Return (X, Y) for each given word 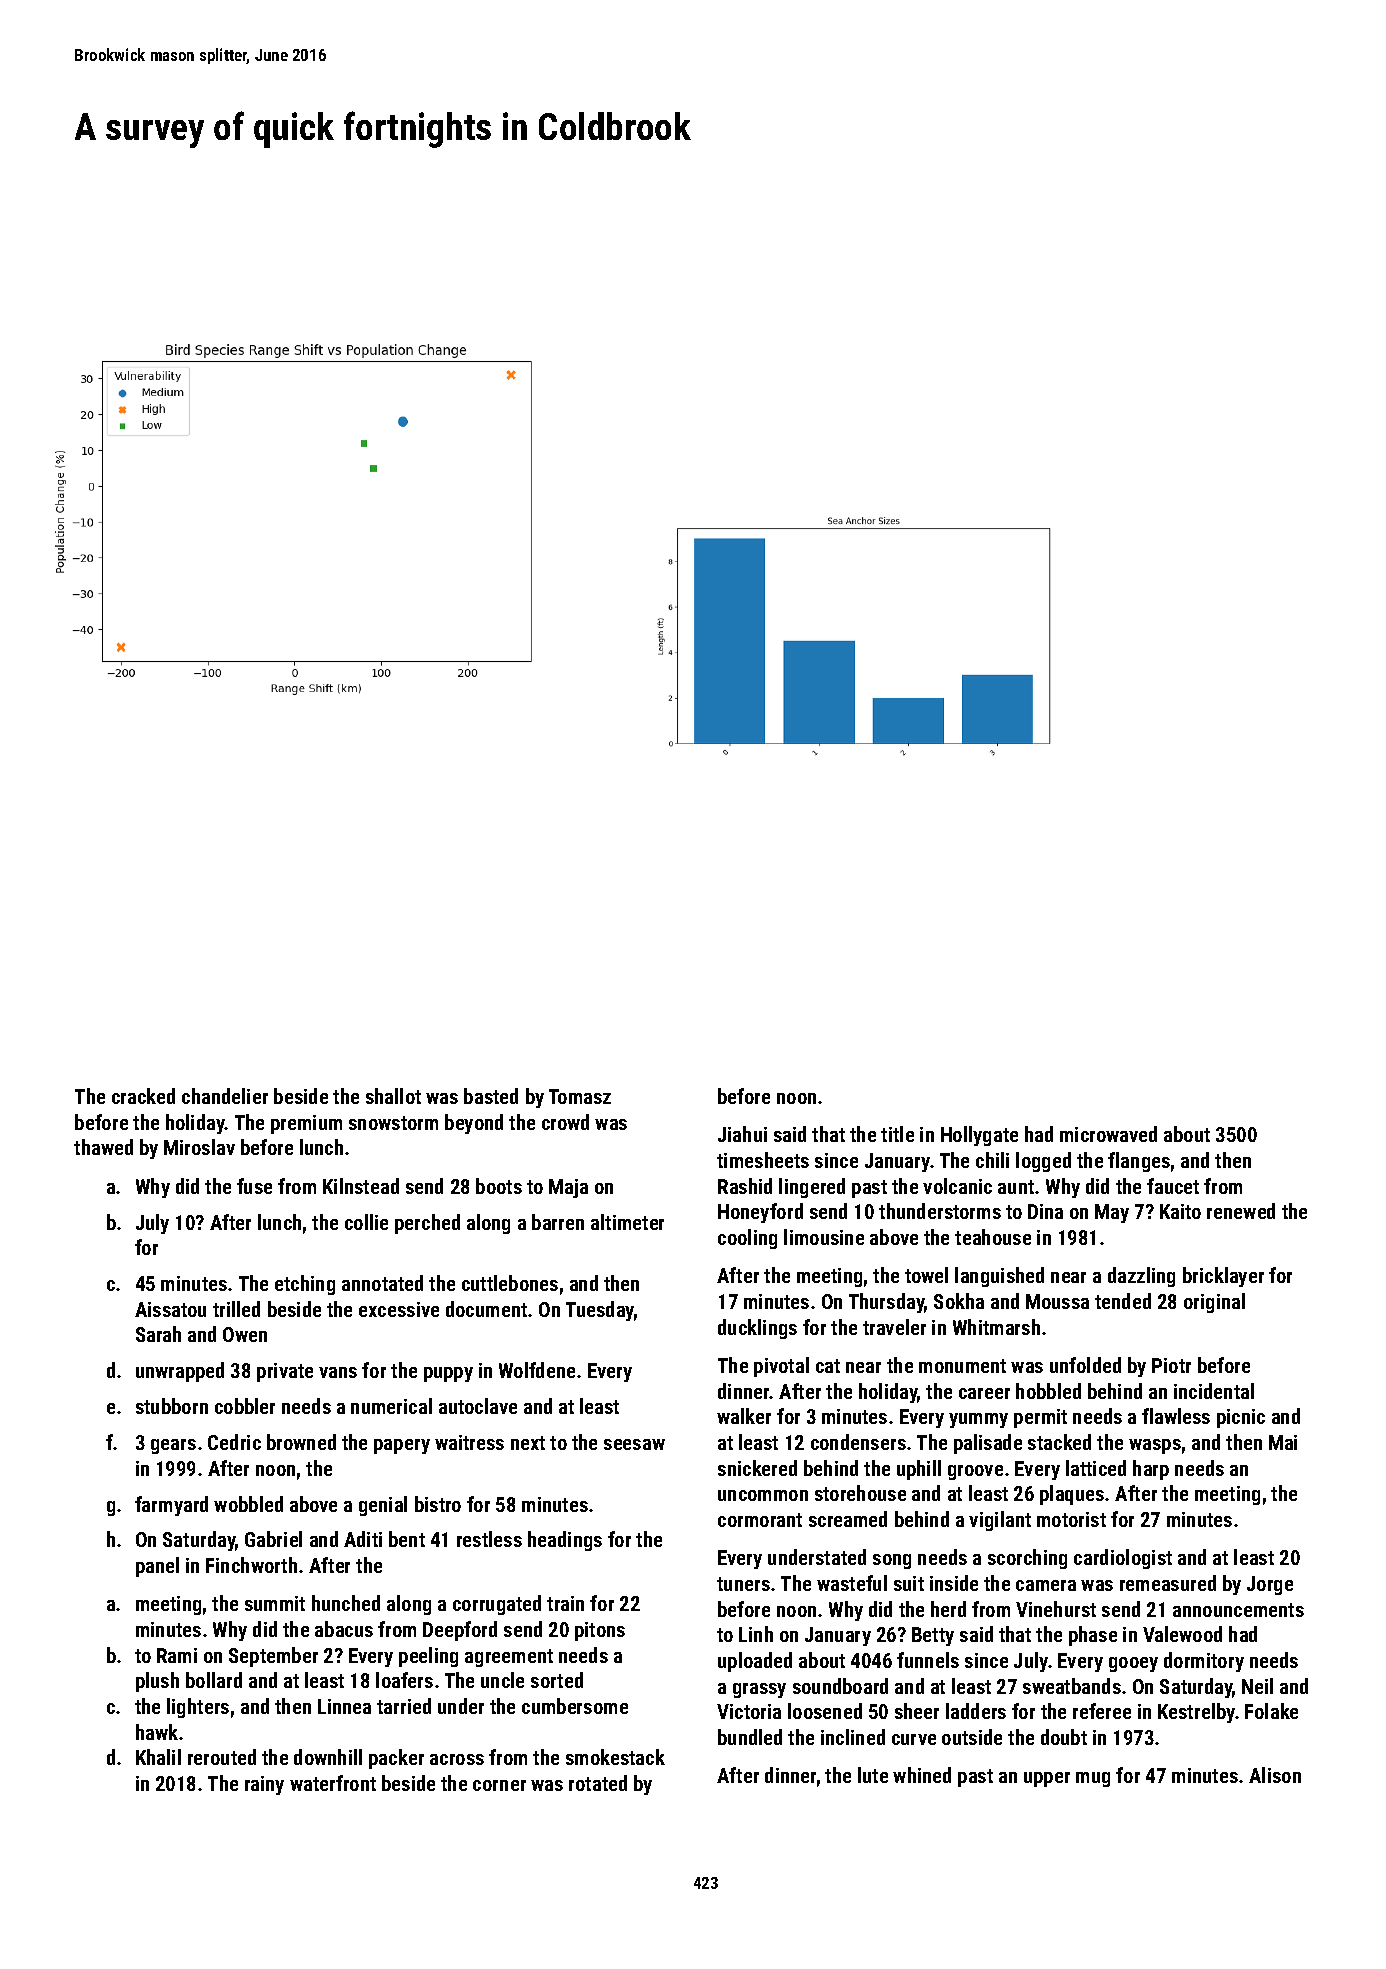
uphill (919, 1470)
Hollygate (979, 1136)
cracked (143, 1096)
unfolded (1085, 1365)
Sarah (158, 1334)
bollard (214, 1680)
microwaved (1108, 1134)
